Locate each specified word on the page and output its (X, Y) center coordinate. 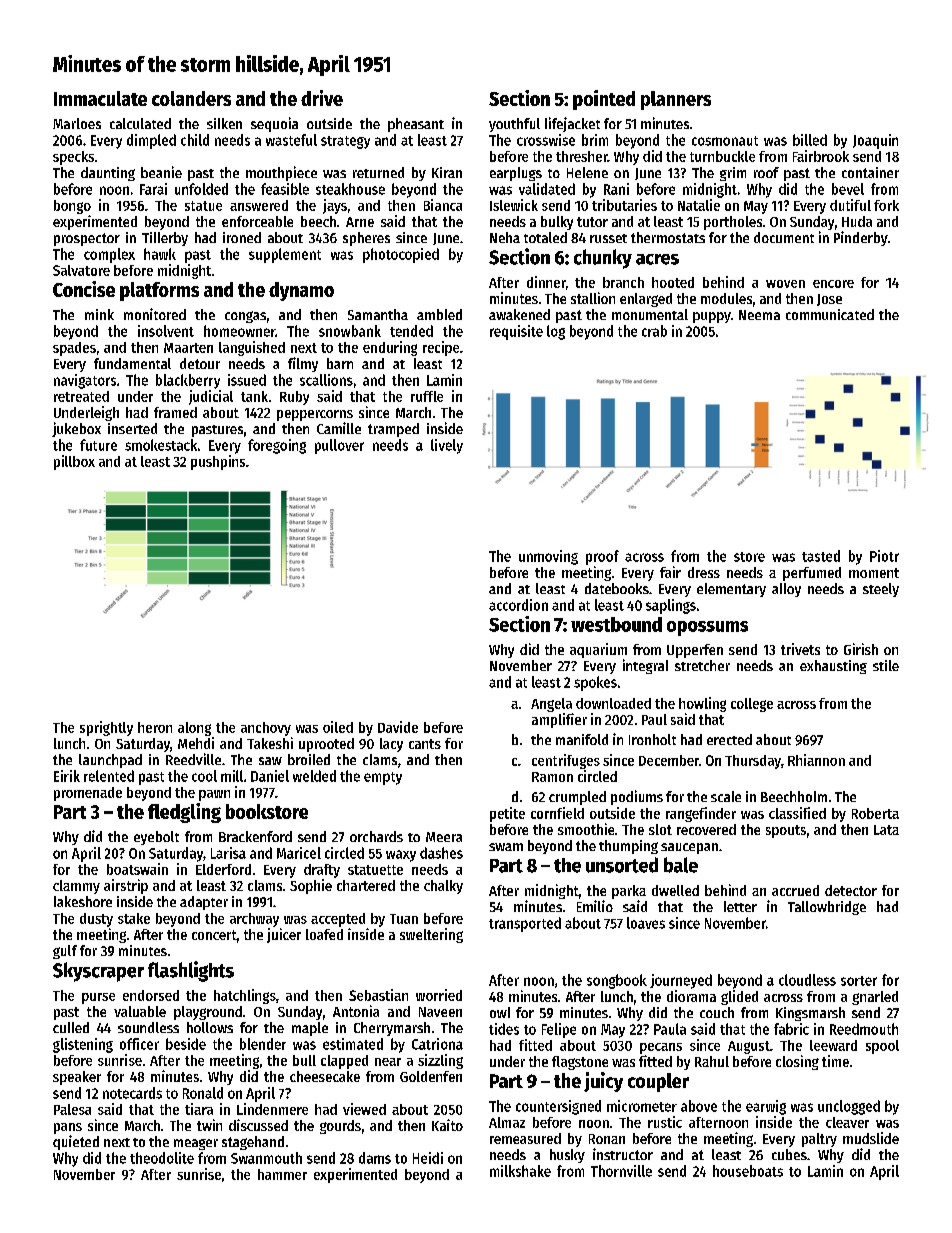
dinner (546, 282)
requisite (516, 332)
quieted (76, 1142)
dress (704, 572)
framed (175, 412)
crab (654, 331)
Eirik (67, 776)
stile (886, 665)
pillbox (74, 462)
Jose (829, 300)
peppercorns (315, 415)
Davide (398, 727)
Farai (153, 189)
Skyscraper (98, 972)
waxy (401, 856)
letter (740, 906)
